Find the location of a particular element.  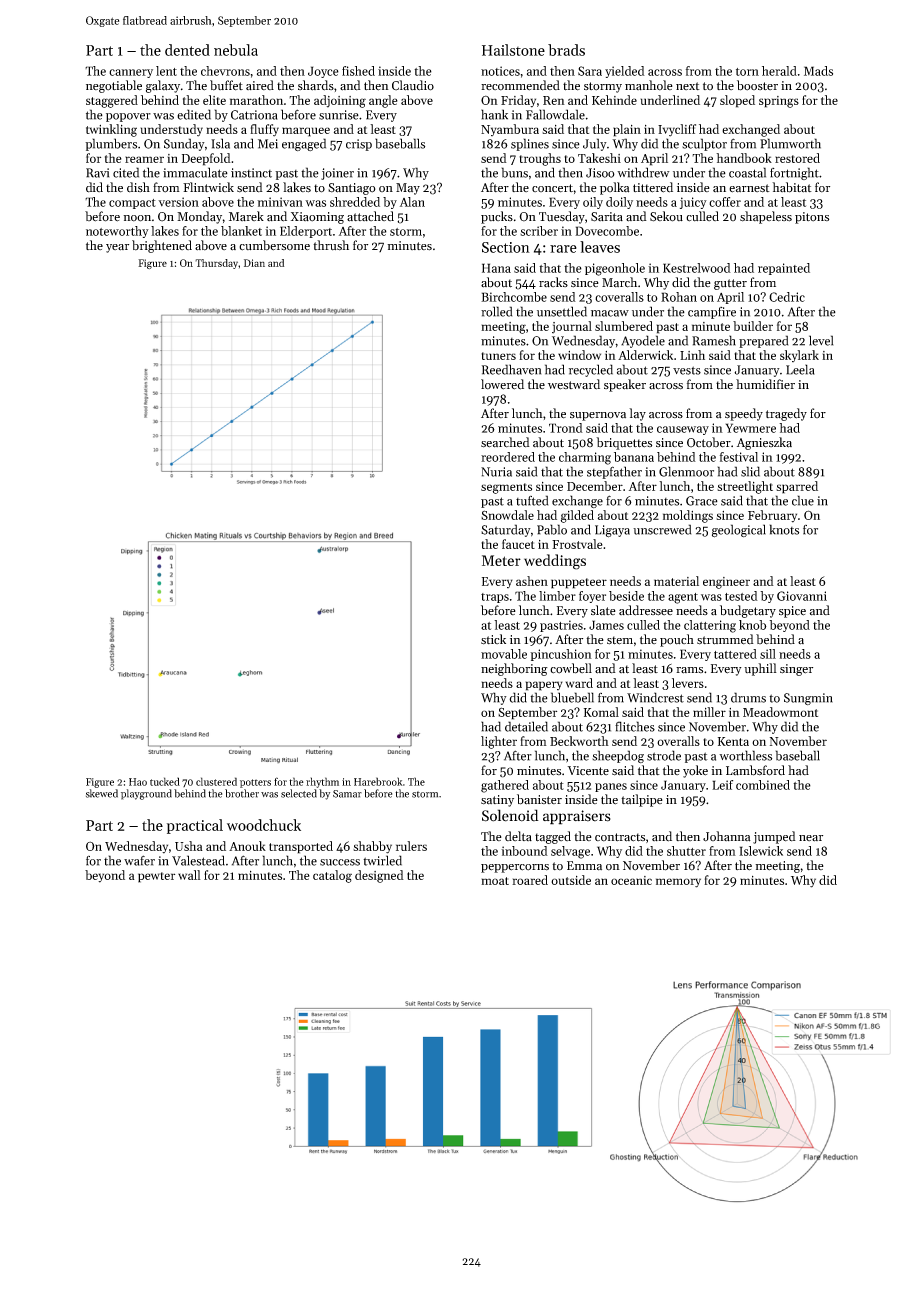

year is located at coordinates (117, 248).
